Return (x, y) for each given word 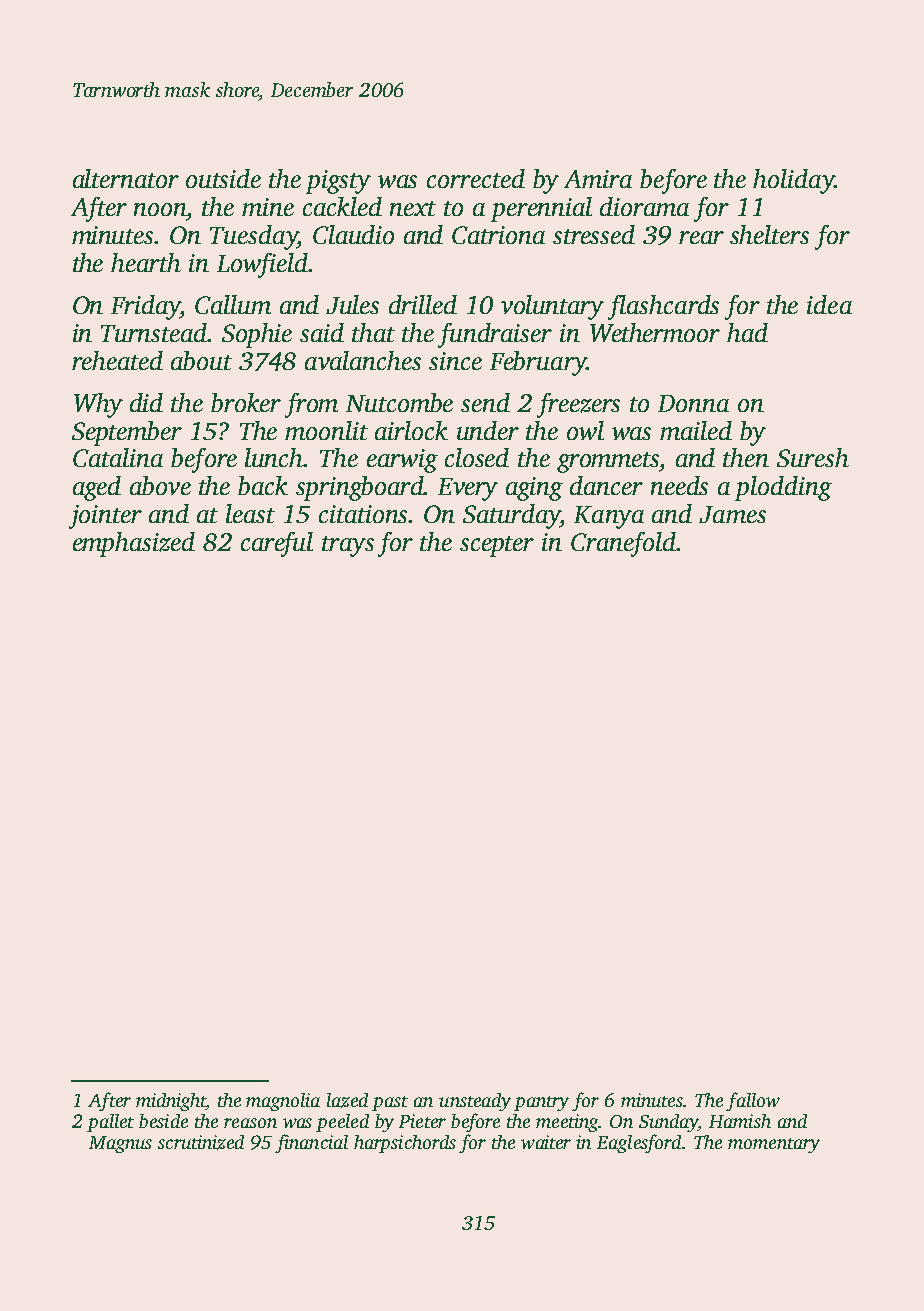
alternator (126, 178)
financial (311, 1143)
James (732, 514)
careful (277, 544)
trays (348, 546)
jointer (105, 517)
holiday (793, 181)
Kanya (609, 517)
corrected (476, 178)
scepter (497, 546)
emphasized (134, 544)
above (160, 485)
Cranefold (623, 544)
